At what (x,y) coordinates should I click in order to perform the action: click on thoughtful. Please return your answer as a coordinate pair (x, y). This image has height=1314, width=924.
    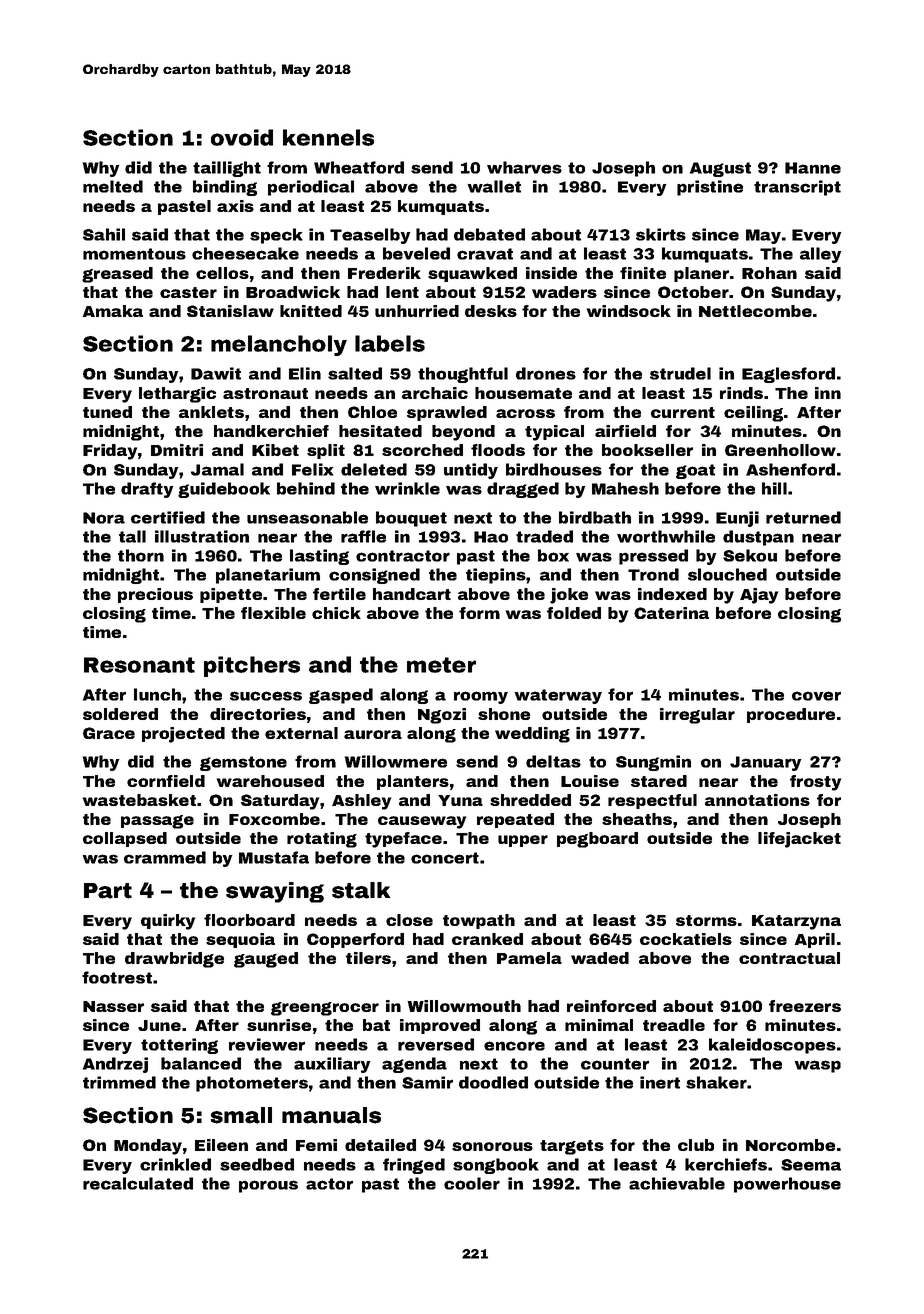
    Looking at the image, I should click on (463, 375).
